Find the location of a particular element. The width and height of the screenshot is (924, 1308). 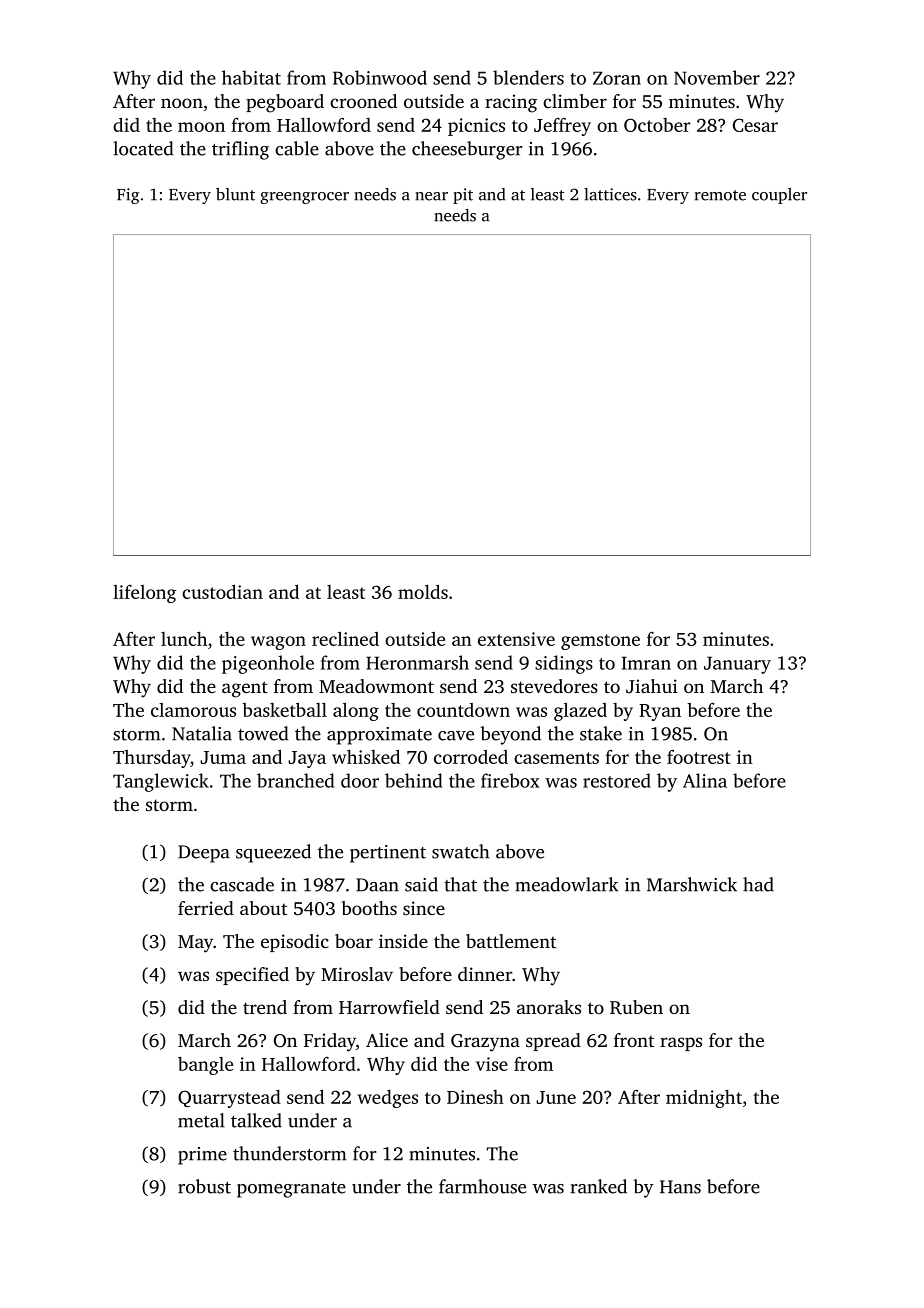

Jeffrey is located at coordinates (562, 127).
